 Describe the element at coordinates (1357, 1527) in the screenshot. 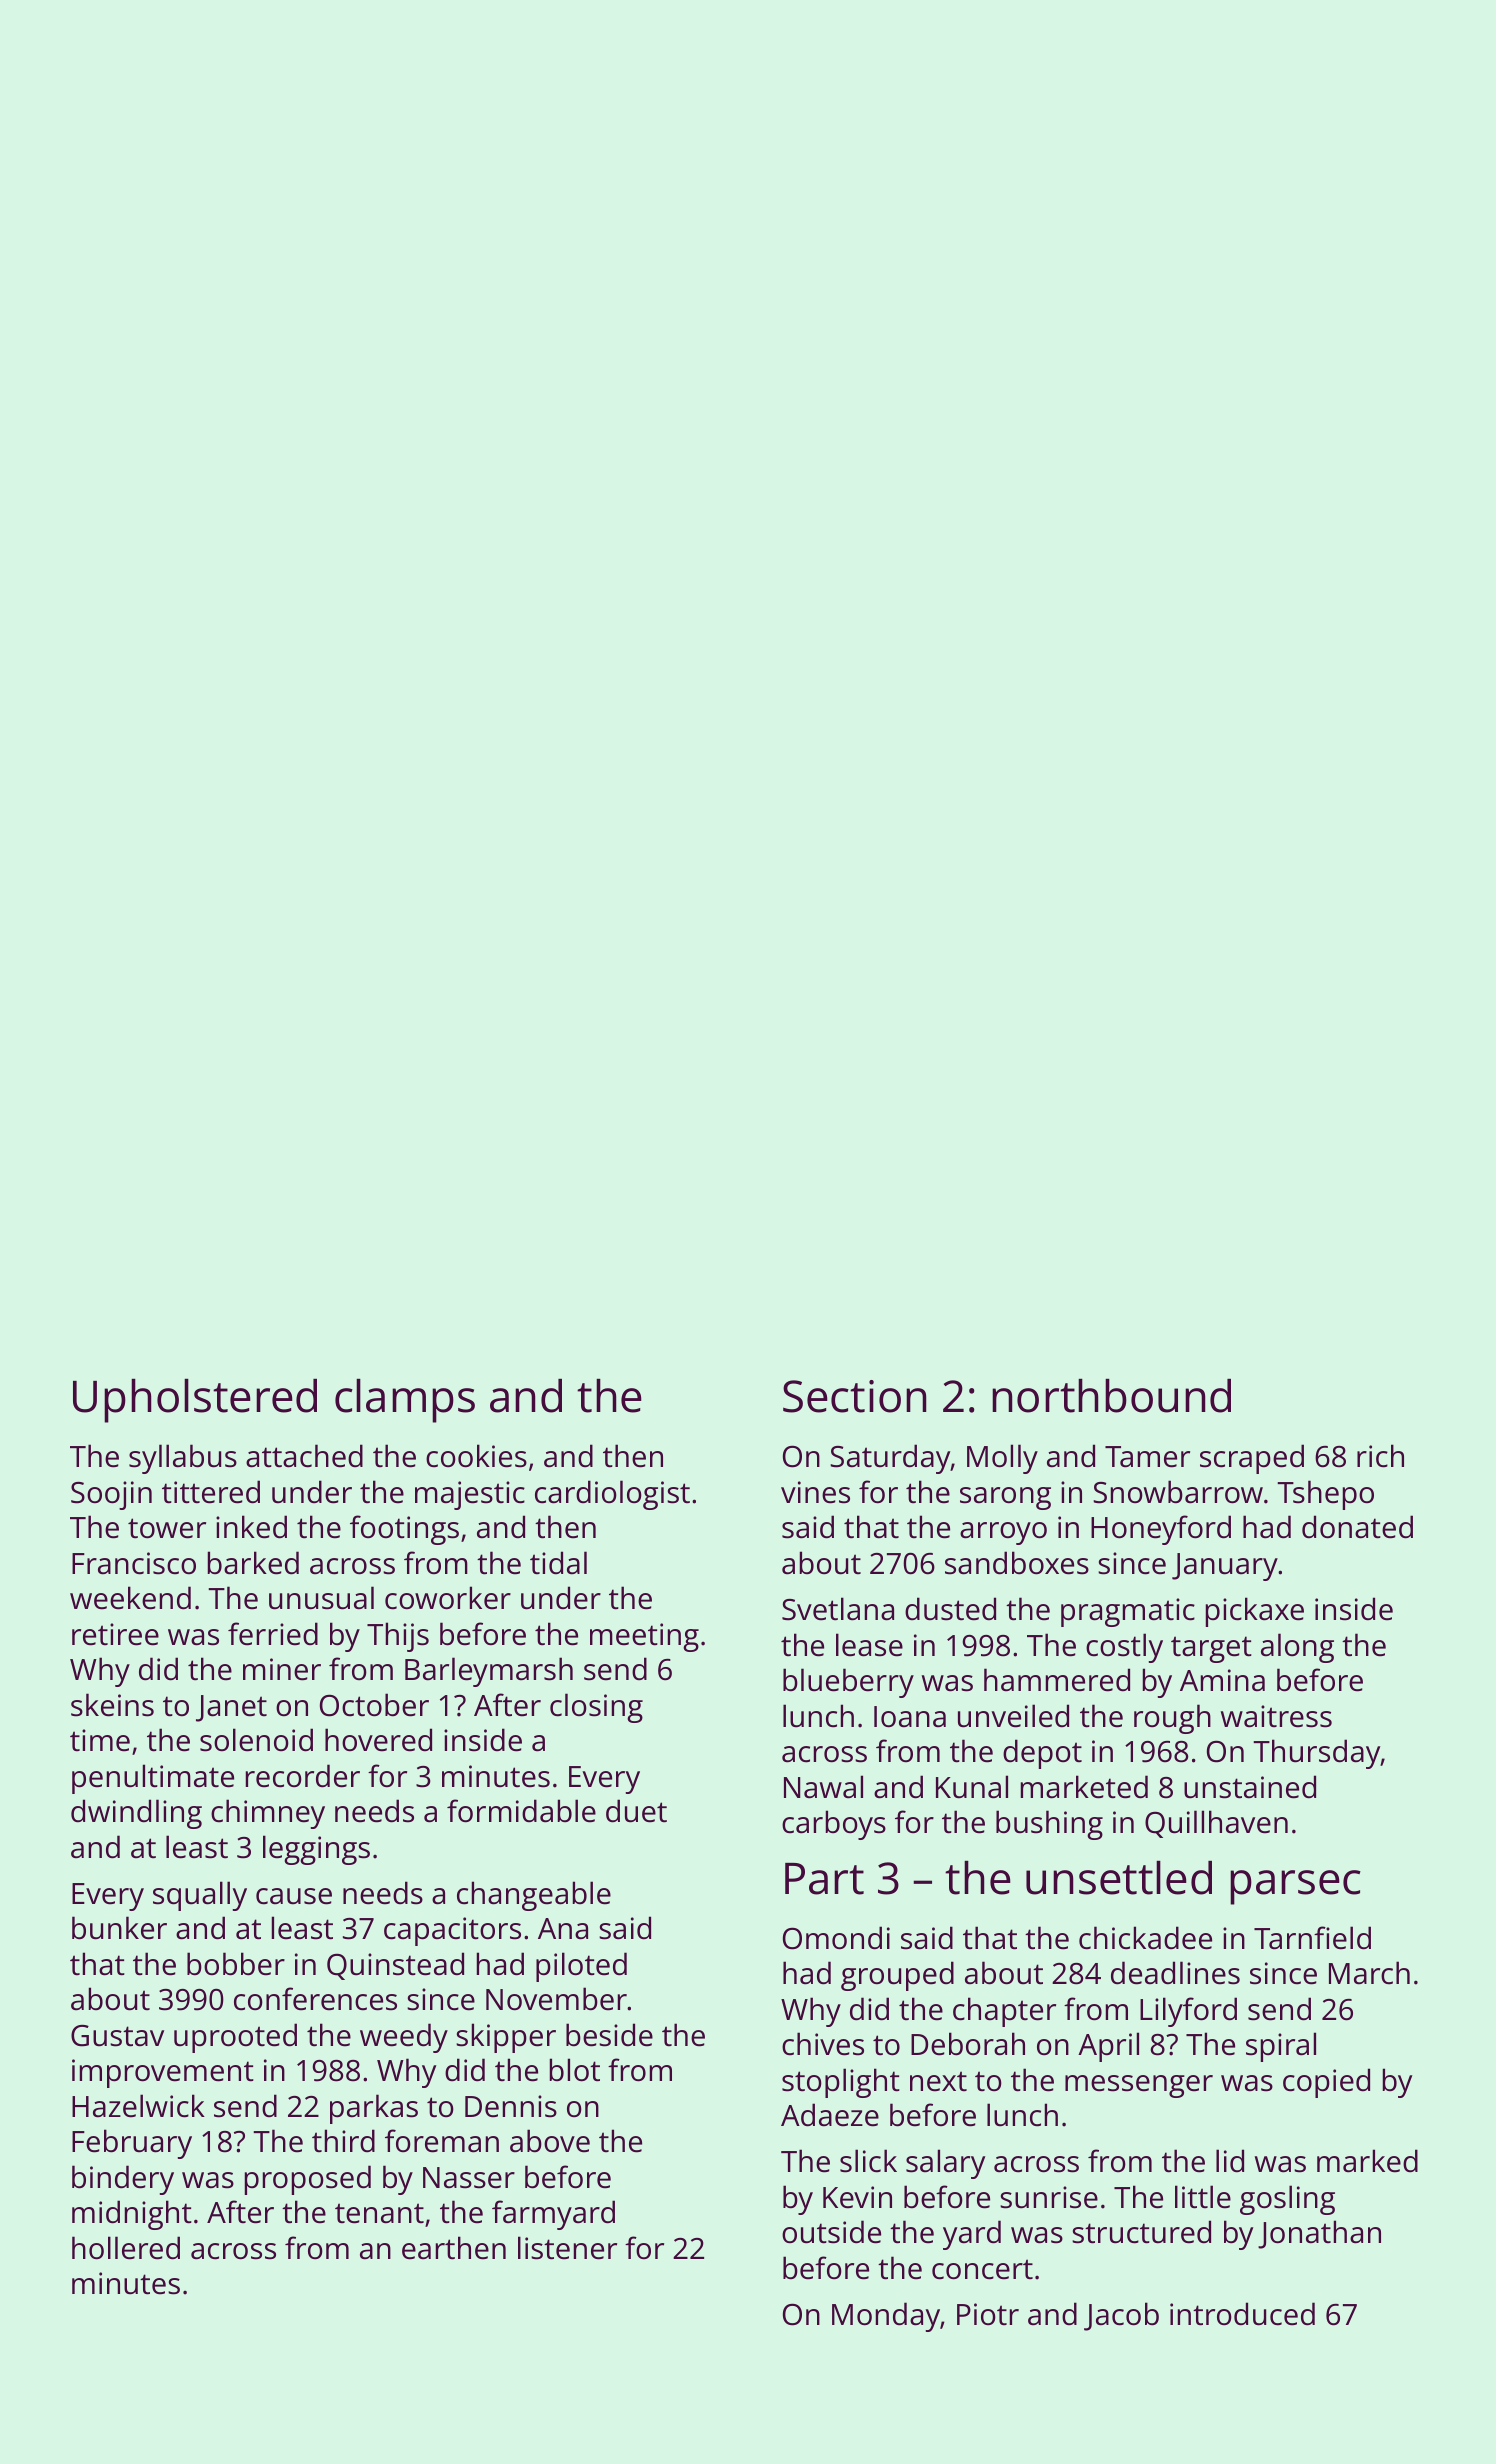

I see `donated` at that location.
